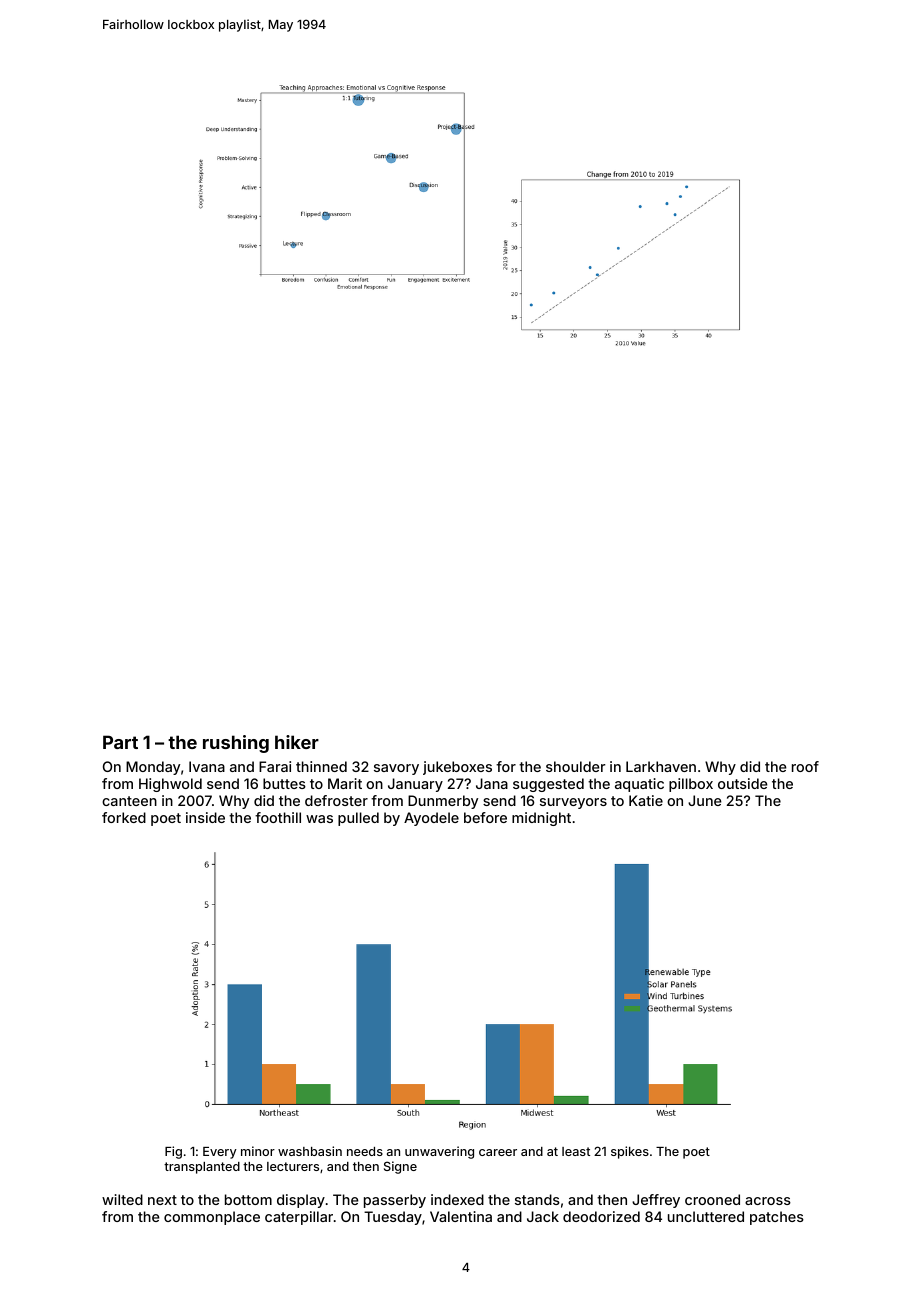 Image resolution: width=924 pixels, height=1308 pixels. I want to click on canteen, so click(129, 801).
